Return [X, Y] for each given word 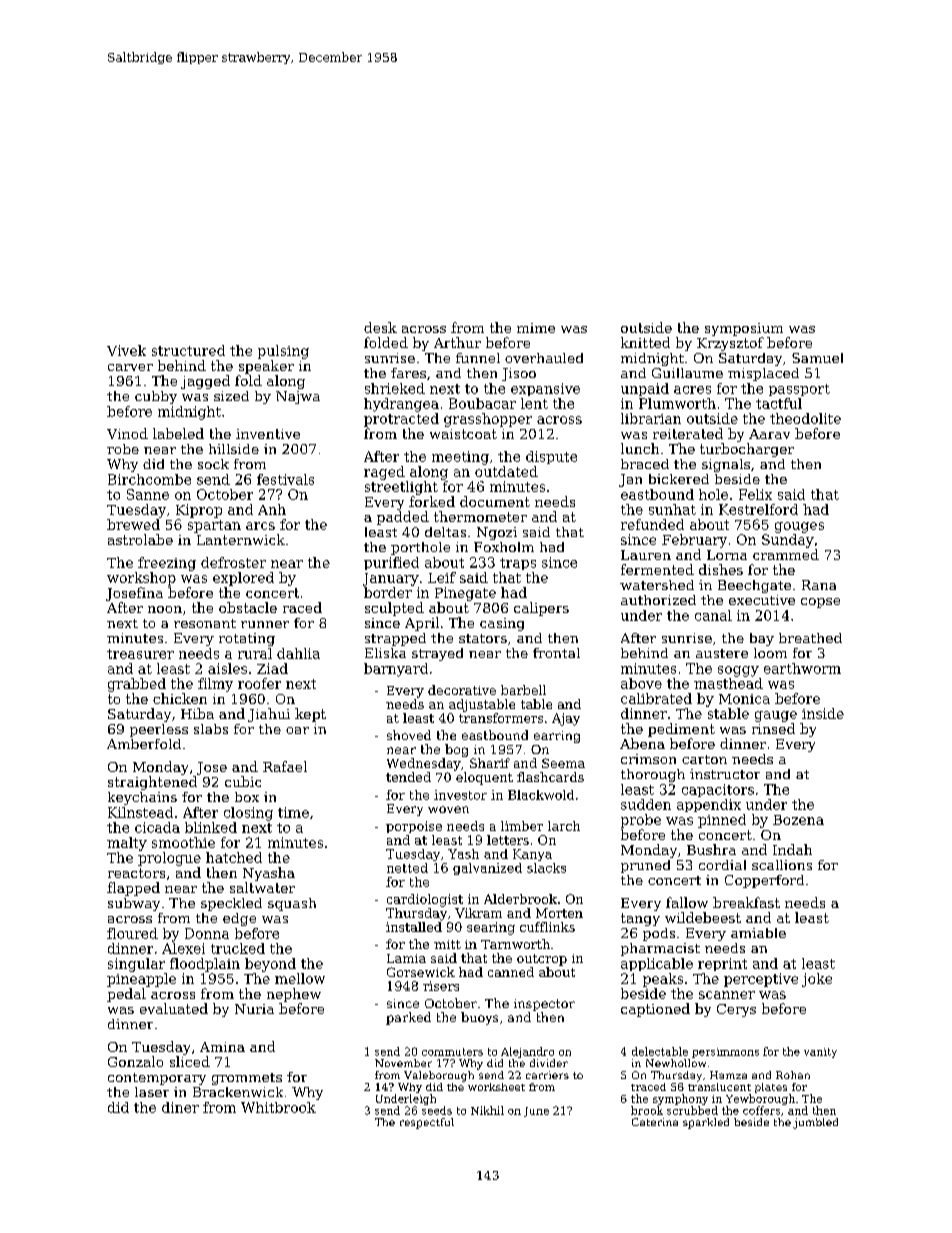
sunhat [672, 509]
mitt [447, 944]
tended [408, 777]
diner [180, 1107]
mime [536, 328]
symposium [744, 329]
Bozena [798, 820]
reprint [722, 964]
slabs [211, 729]
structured [188, 350]
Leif [442, 577]
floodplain [205, 965]
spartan [214, 526]
